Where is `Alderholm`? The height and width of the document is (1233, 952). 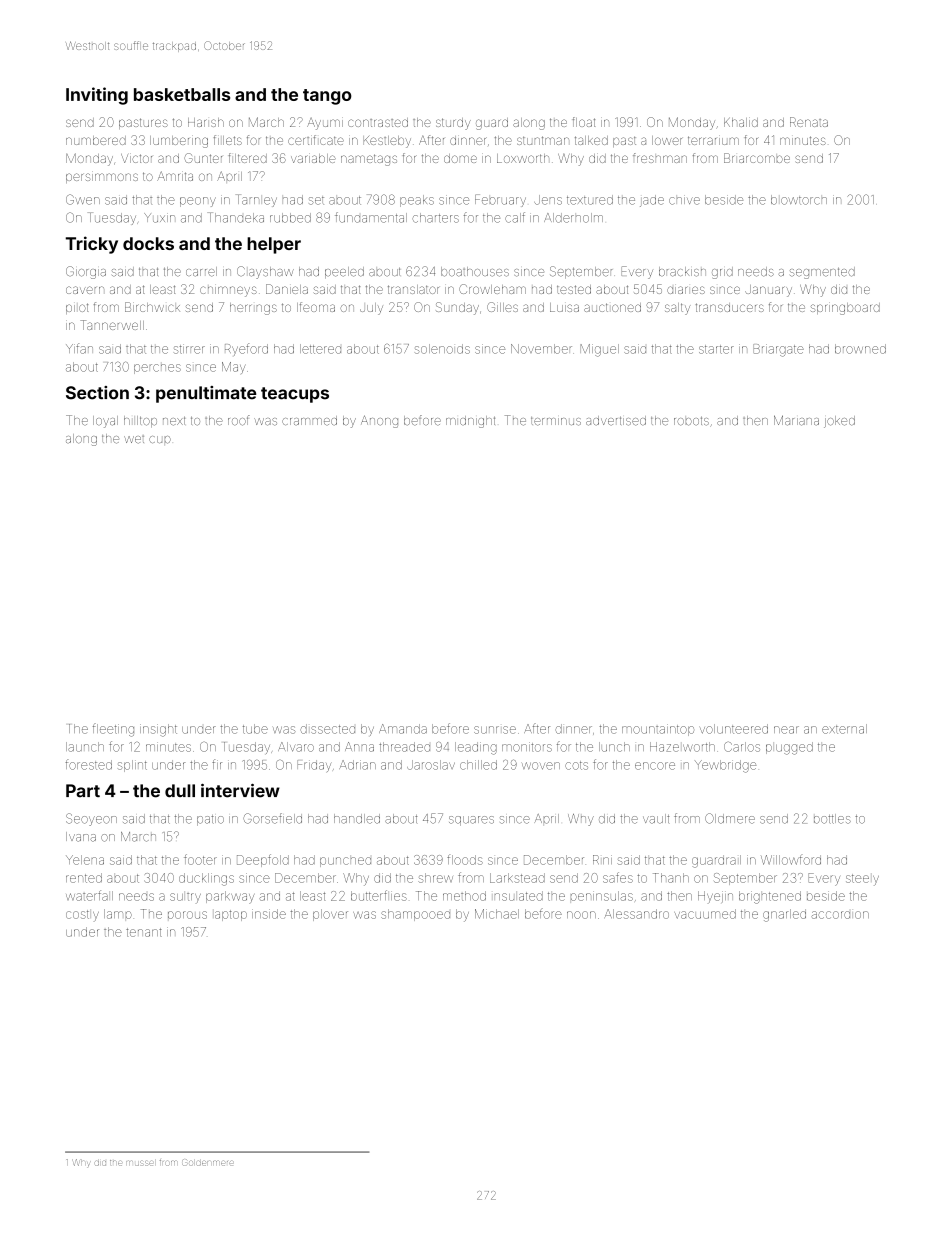
Alderholm is located at coordinates (573, 218).
